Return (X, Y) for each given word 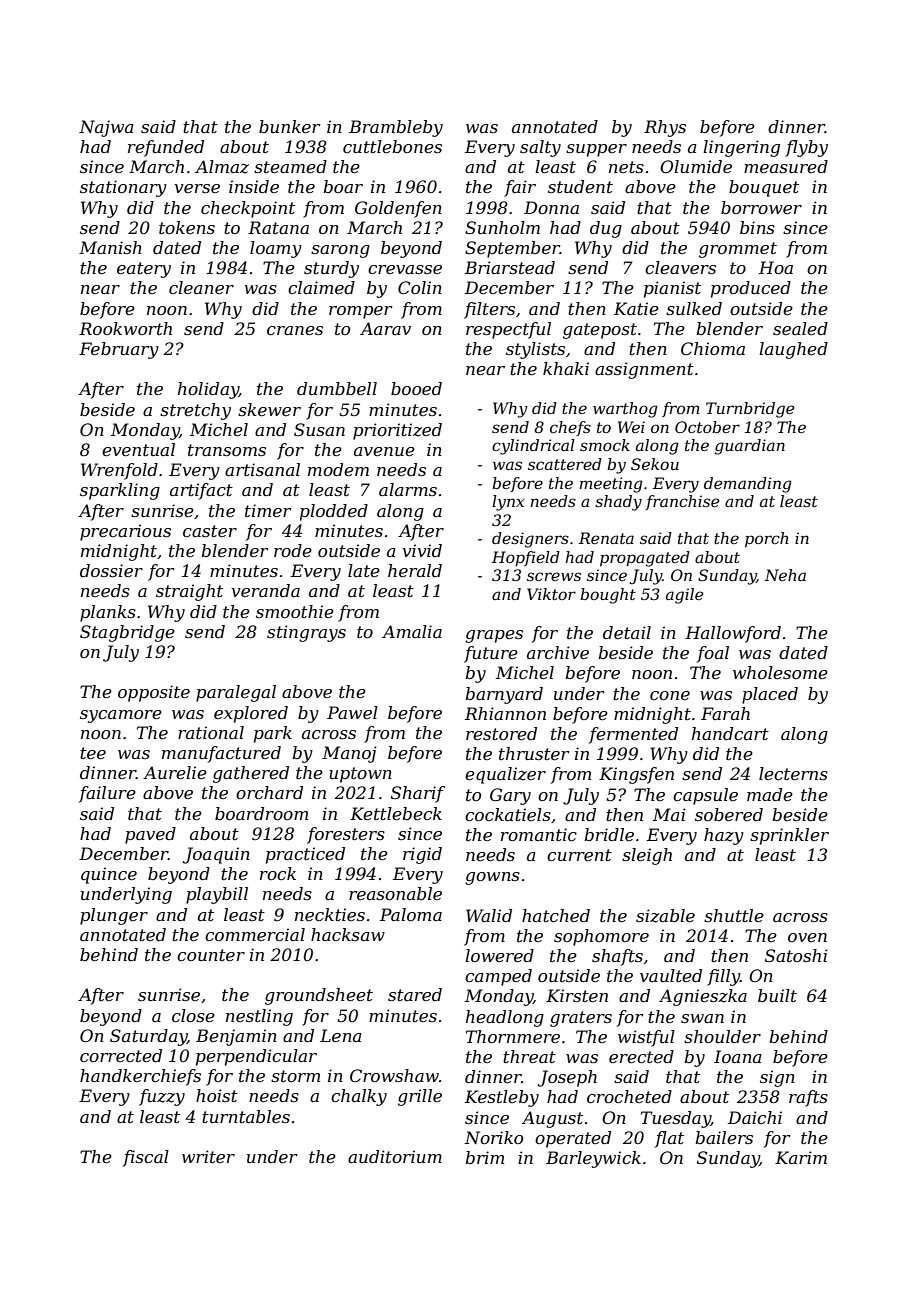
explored (251, 714)
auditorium (395, 1156)
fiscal (146, 1158)
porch (766, 539)
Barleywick (593, 1159)
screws (554, 576)
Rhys (665, 128)
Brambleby (396, 128)
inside (254, 186)
